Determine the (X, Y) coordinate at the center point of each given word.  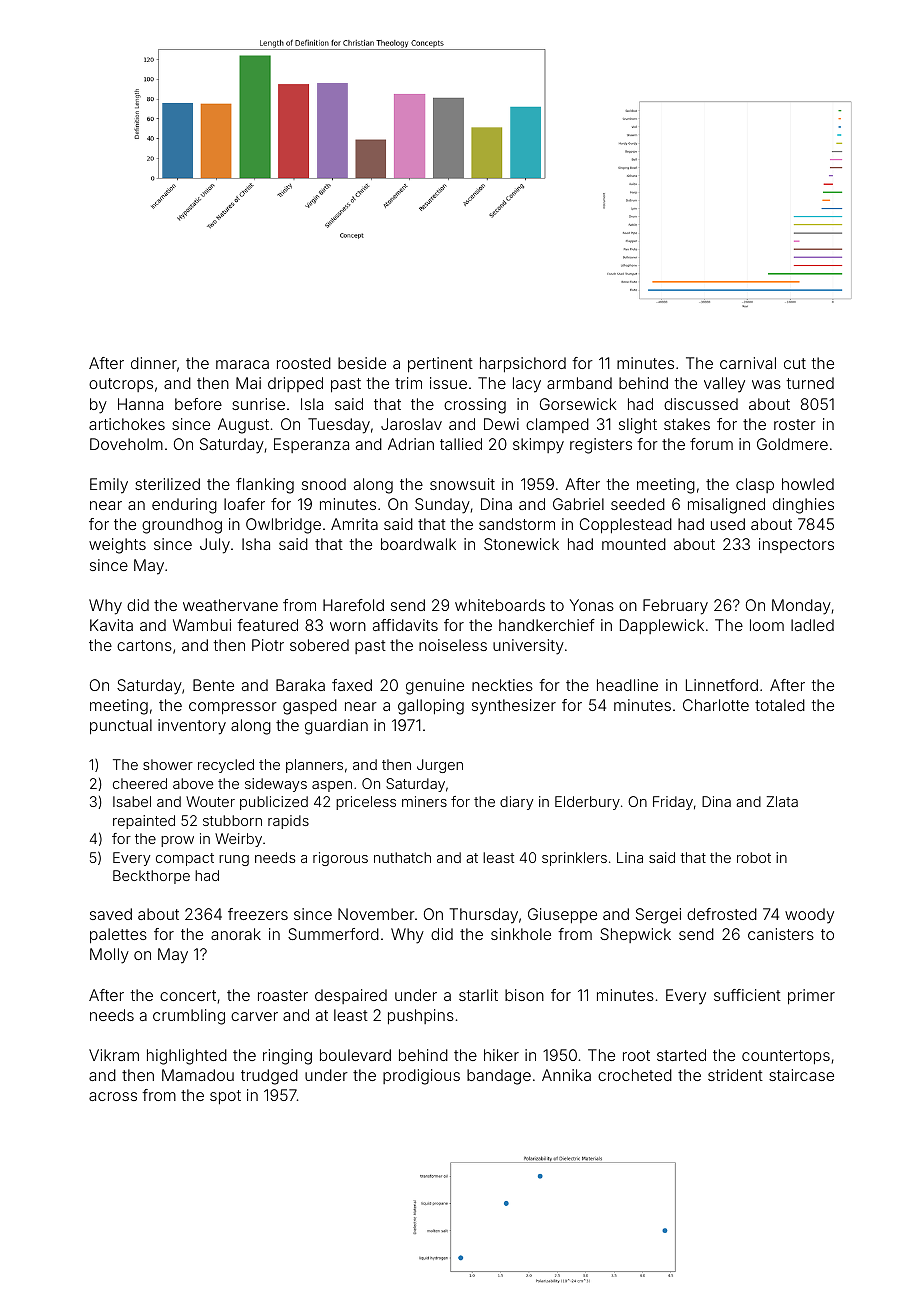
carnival (748, 363)
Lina (630, 857)
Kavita (111, 625)
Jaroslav (411, 424)
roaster (283, 995)
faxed (352, 685)
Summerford (333, 934)
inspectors (796, 545)
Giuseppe (562, 915)
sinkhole (521, 934)
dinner (154, 363)
